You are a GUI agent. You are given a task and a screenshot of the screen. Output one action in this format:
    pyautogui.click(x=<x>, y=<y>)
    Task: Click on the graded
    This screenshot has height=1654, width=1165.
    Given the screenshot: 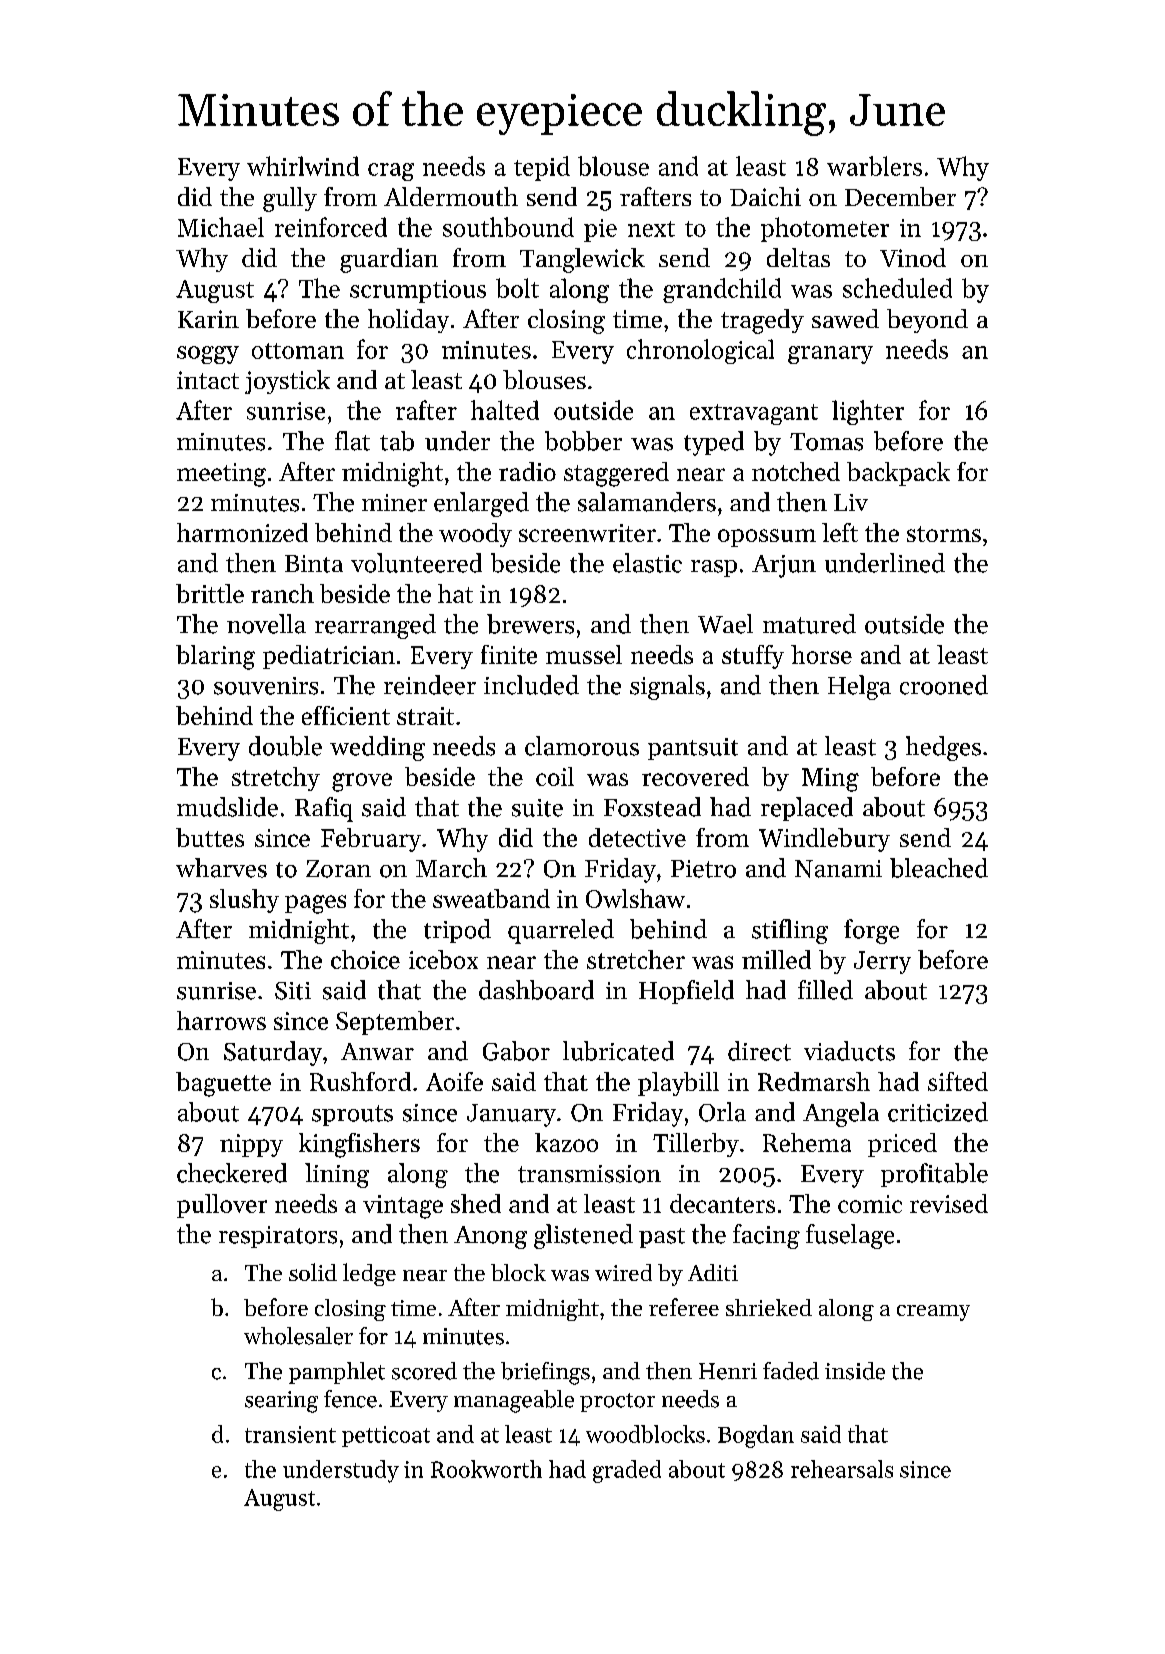 What is the action you would take?
    pyautogui.click(x=627, y=1471)
